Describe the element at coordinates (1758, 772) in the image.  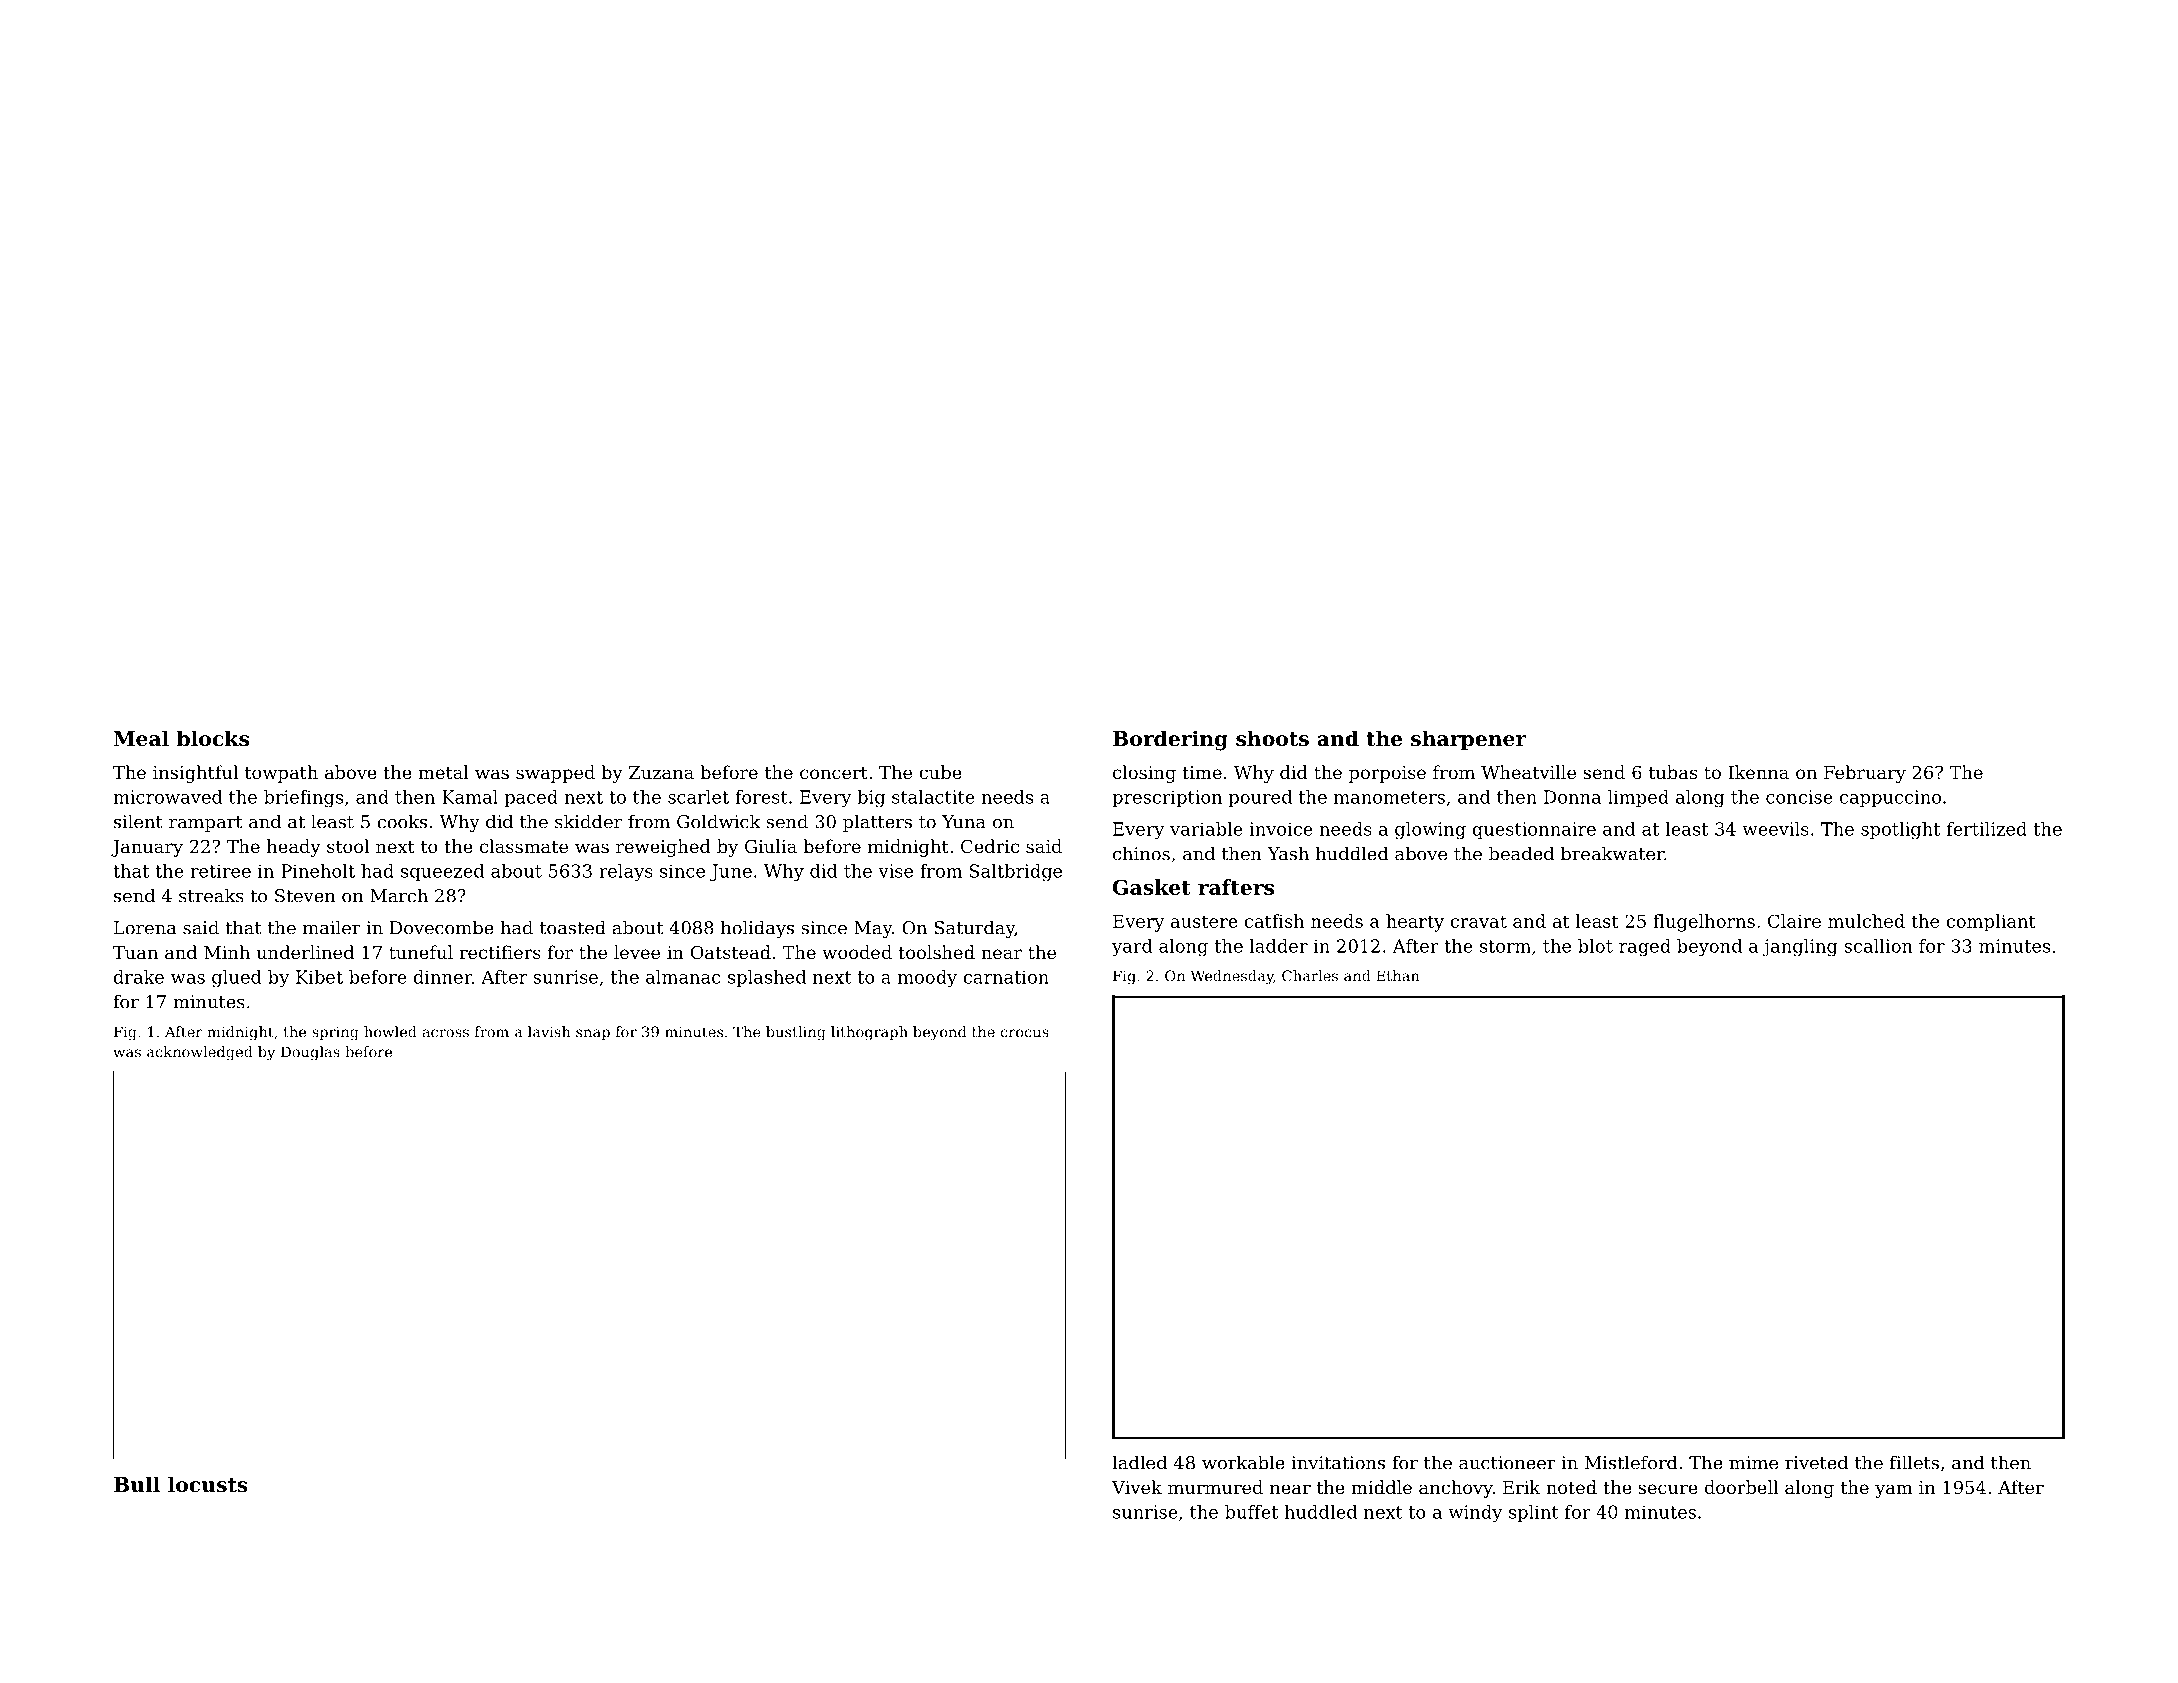
I see `Ikenna` at that location.
